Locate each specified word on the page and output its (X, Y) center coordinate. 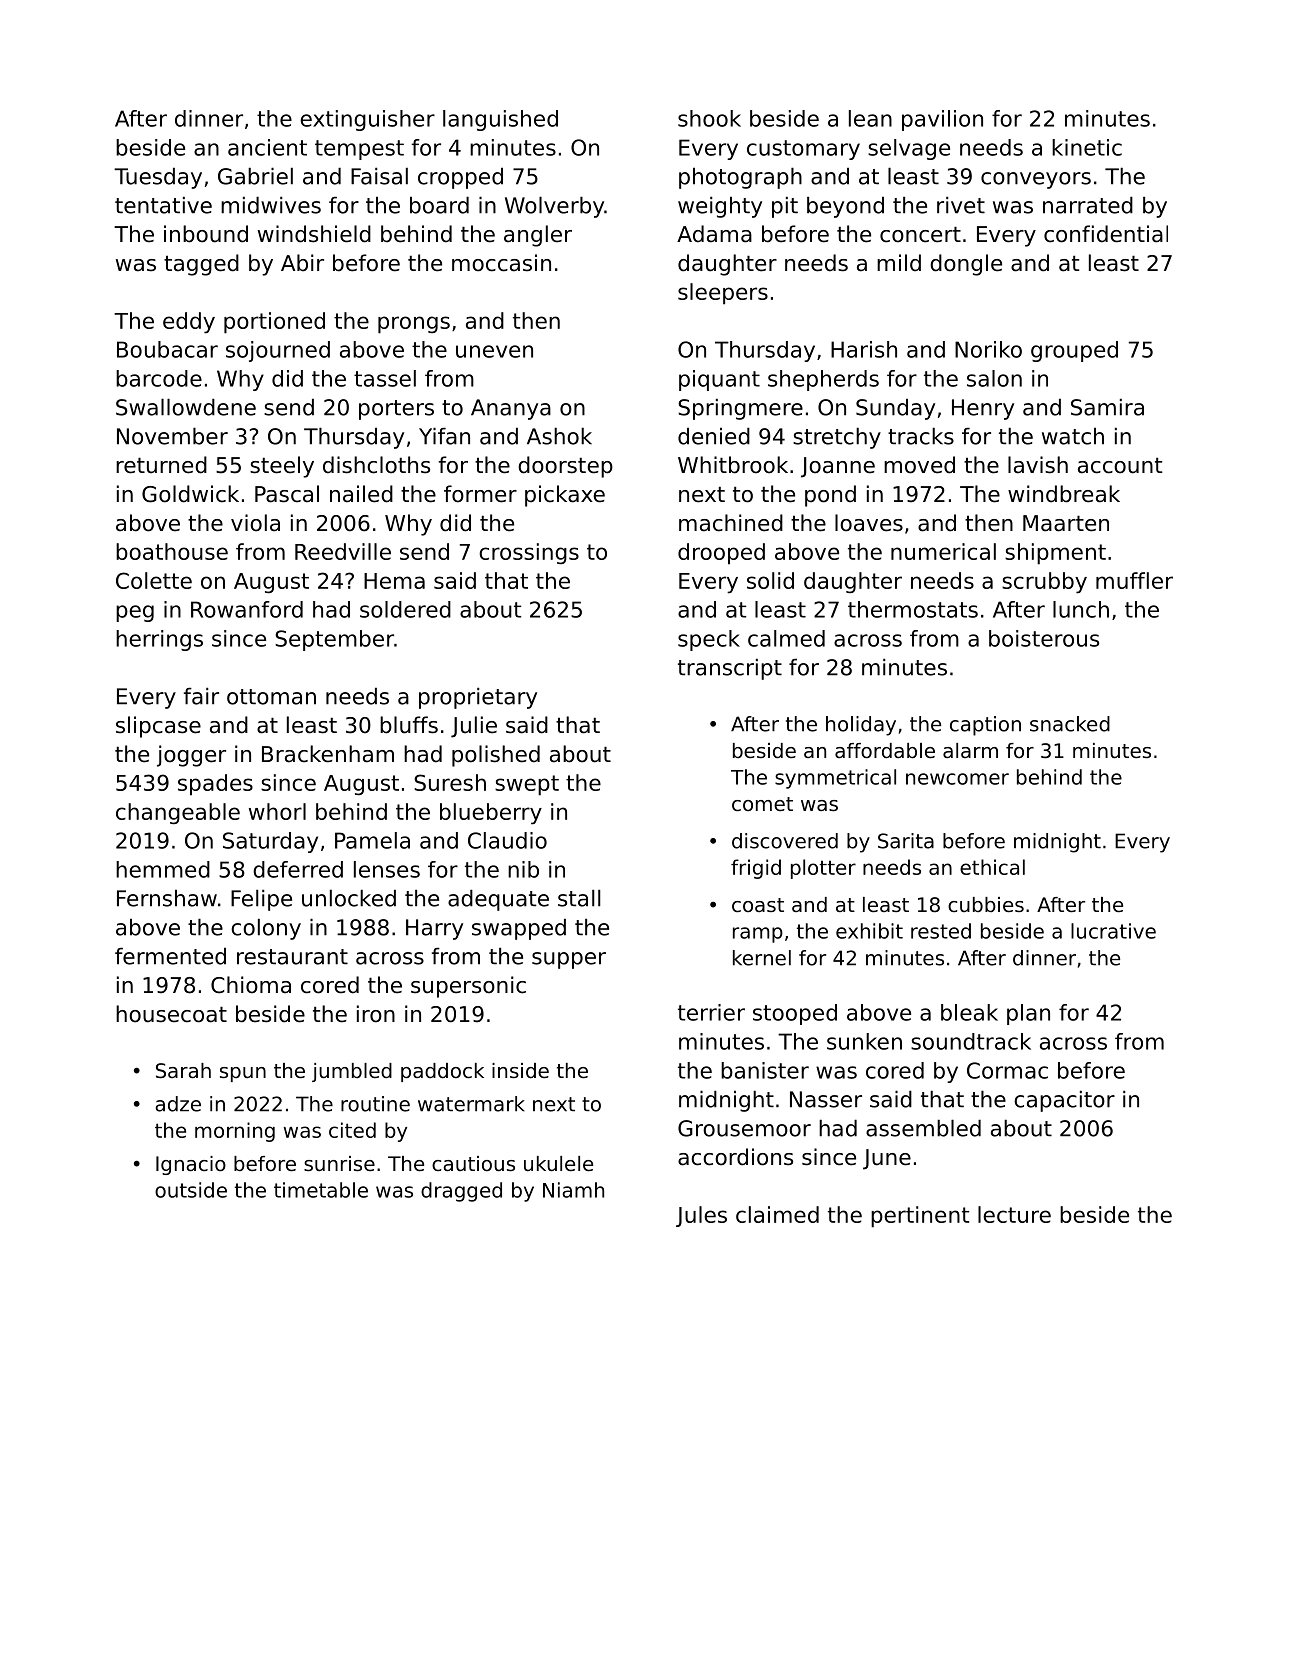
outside (191, 1190)
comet (762, 804)
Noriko (988, 349)
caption (985, 726)
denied (714, 436)
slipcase (158, 727)
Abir (302, 263)
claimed (777, 1214)
